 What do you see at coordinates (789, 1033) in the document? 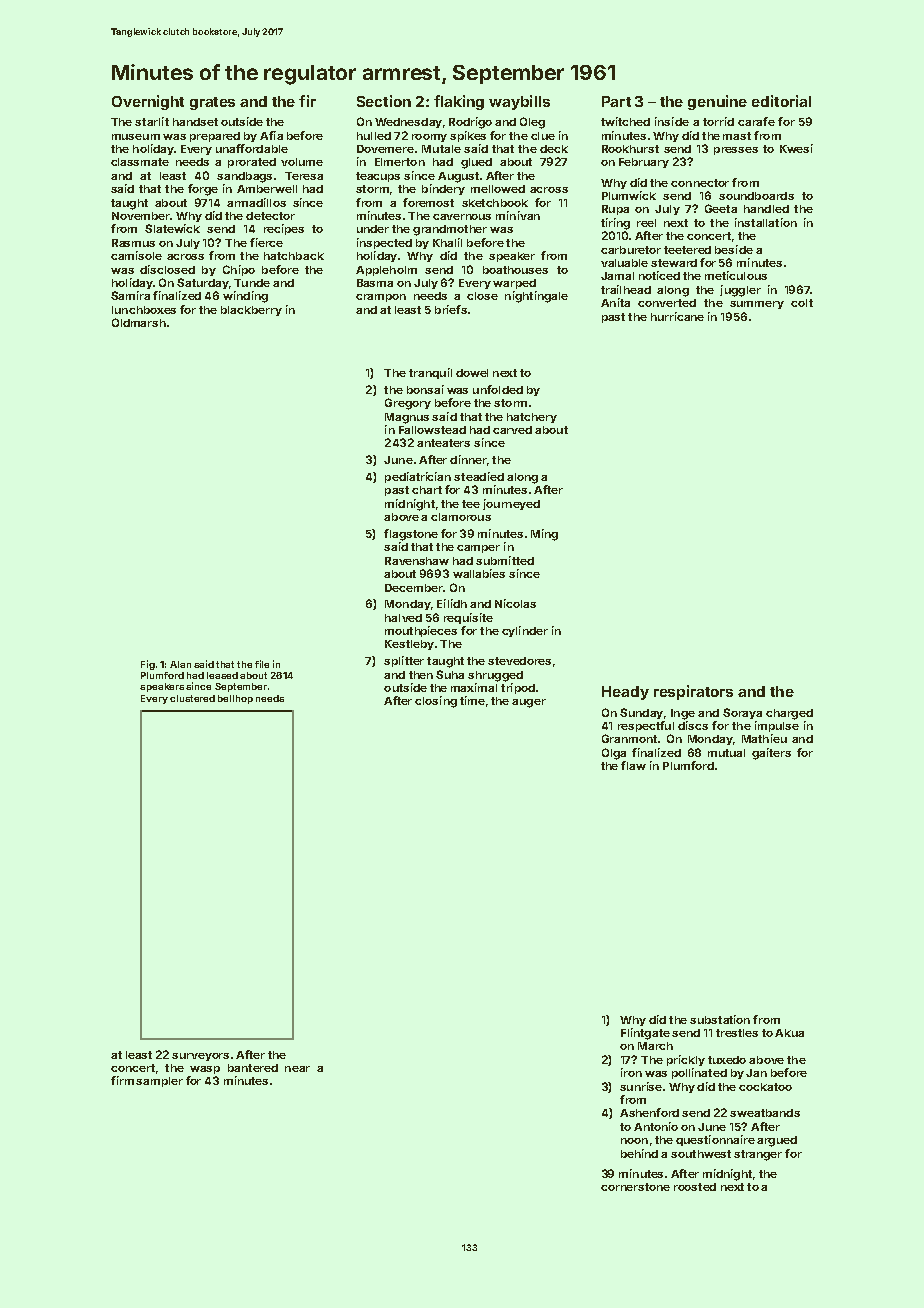
I see `Akua` at bounding box center [789, 1033].
